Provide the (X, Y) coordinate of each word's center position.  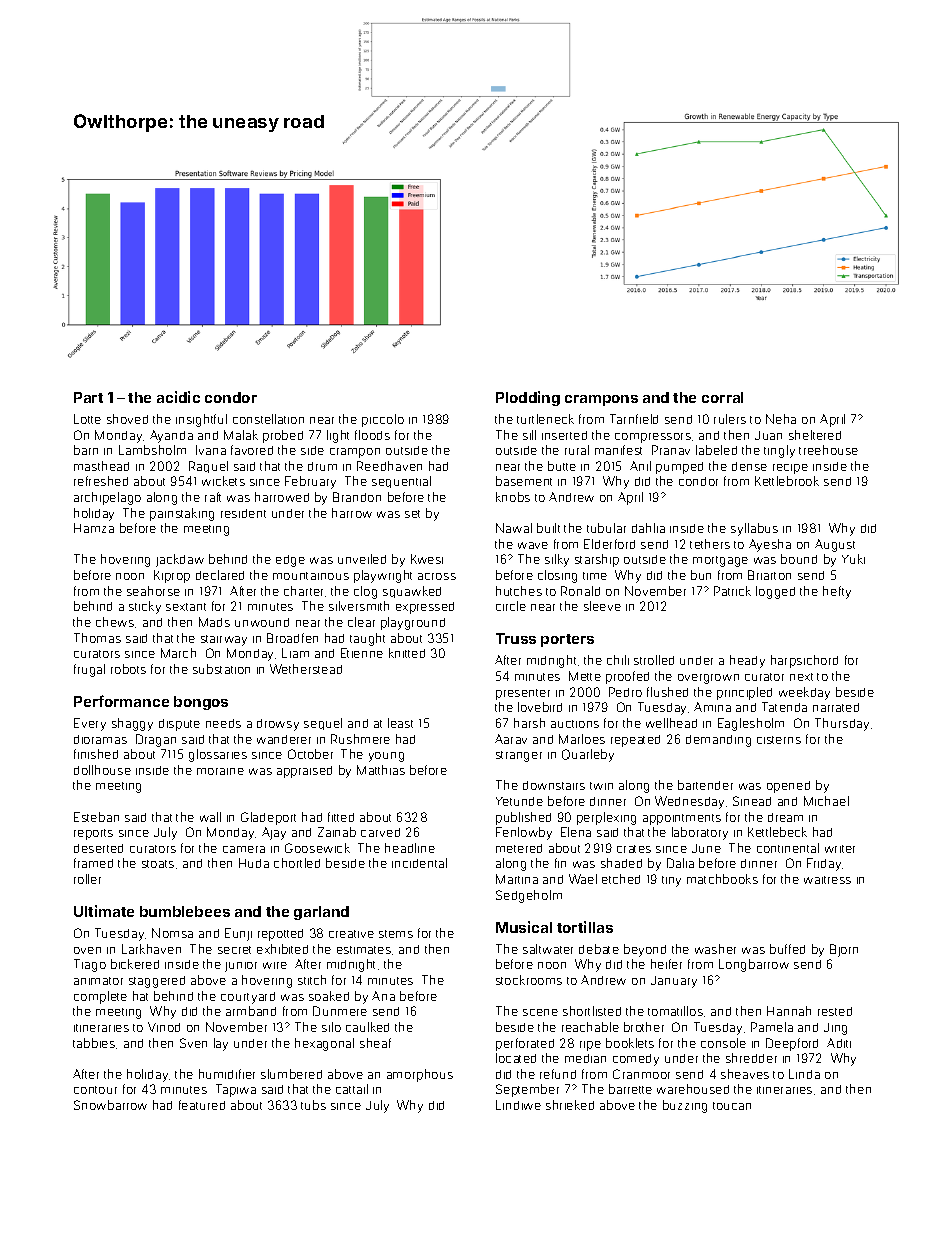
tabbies (94, 1043)
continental (788, 848)
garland (321, 913)
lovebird (540, 707)
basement (524, 481)
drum (322, 466)
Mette (585, 676)
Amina (712, 707)
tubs (313, 1105)
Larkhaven (151, 949)
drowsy (278, 725)
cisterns (779, 740)
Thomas (97, 638)
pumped (679, 468)
